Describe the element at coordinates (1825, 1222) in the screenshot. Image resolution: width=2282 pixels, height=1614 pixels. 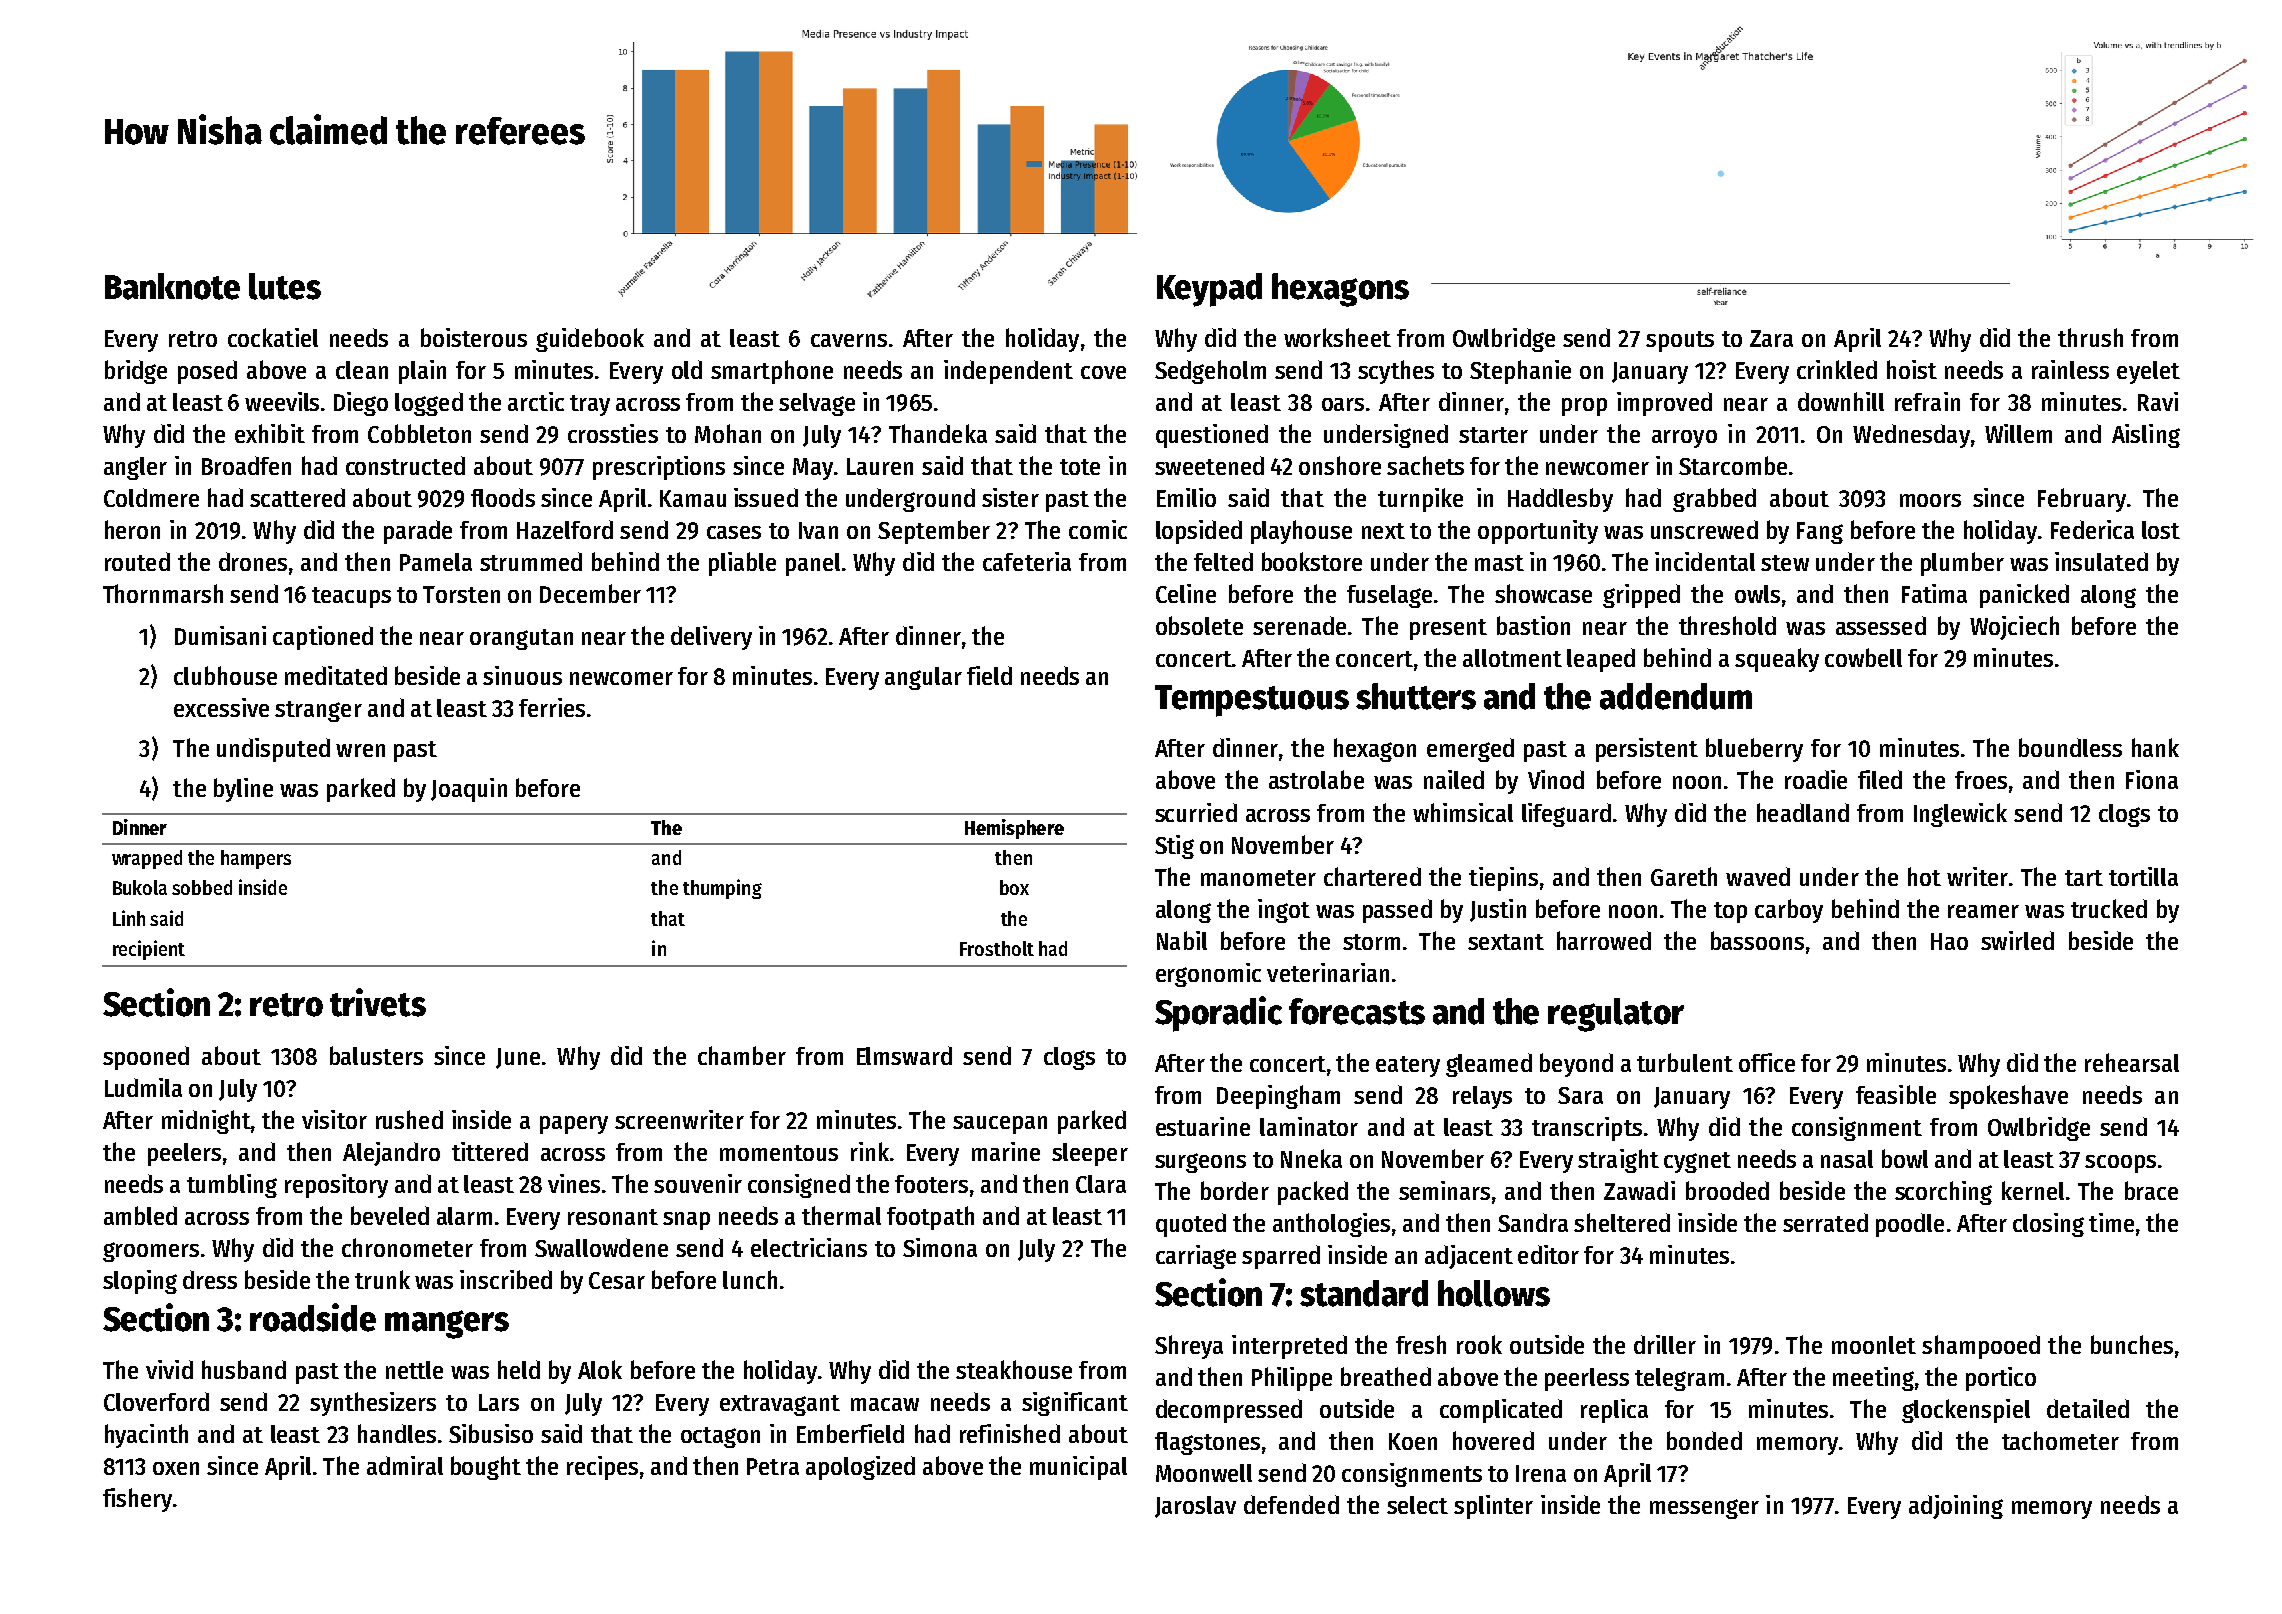
I see `serrated` at that location.
